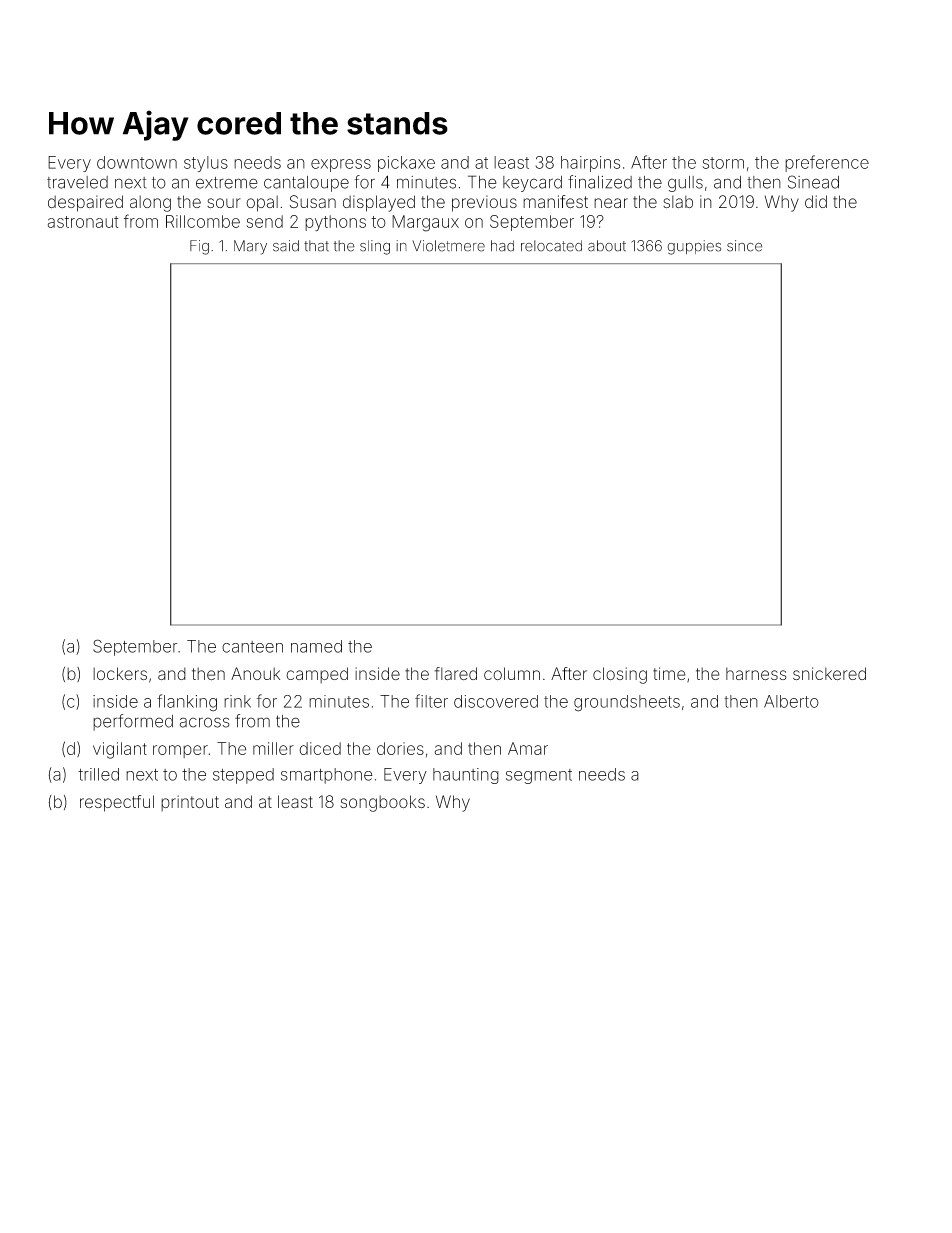 This document has width=952, height=1233. I want to click on column, so click(512, 673).
